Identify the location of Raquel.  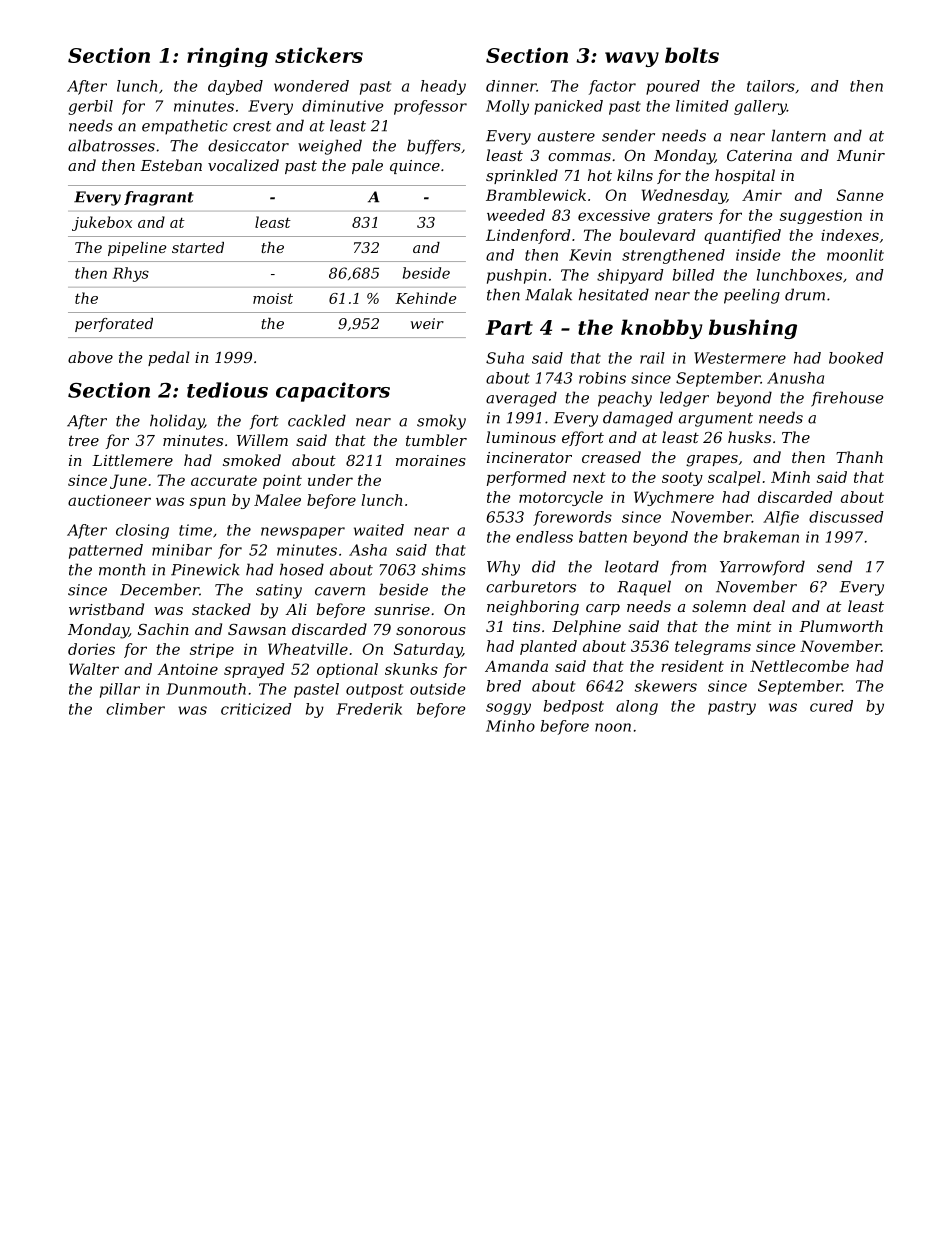
(644, 588).
